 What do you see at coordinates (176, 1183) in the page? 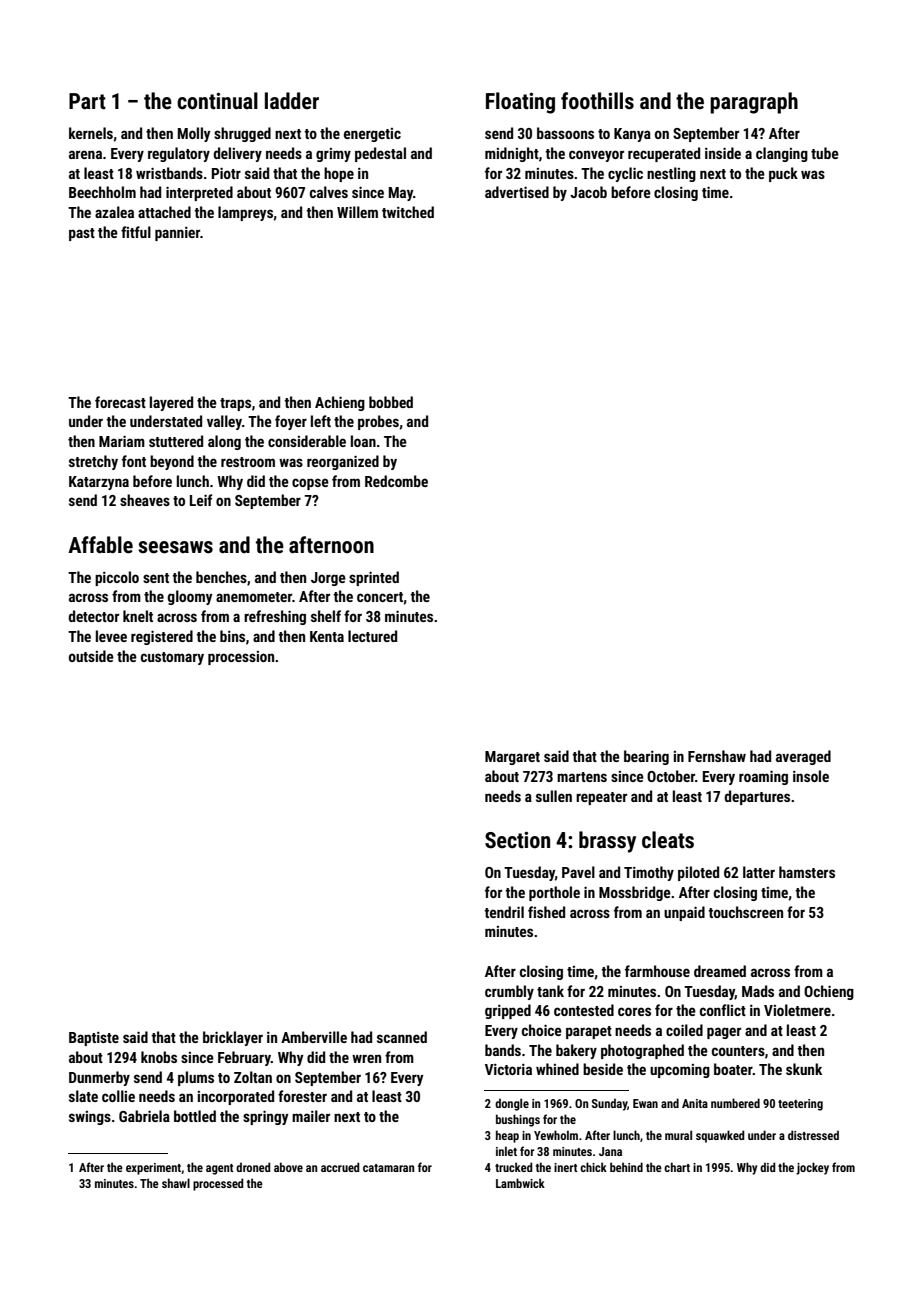
I see `shawl` at bounding box center [176, 1183].
